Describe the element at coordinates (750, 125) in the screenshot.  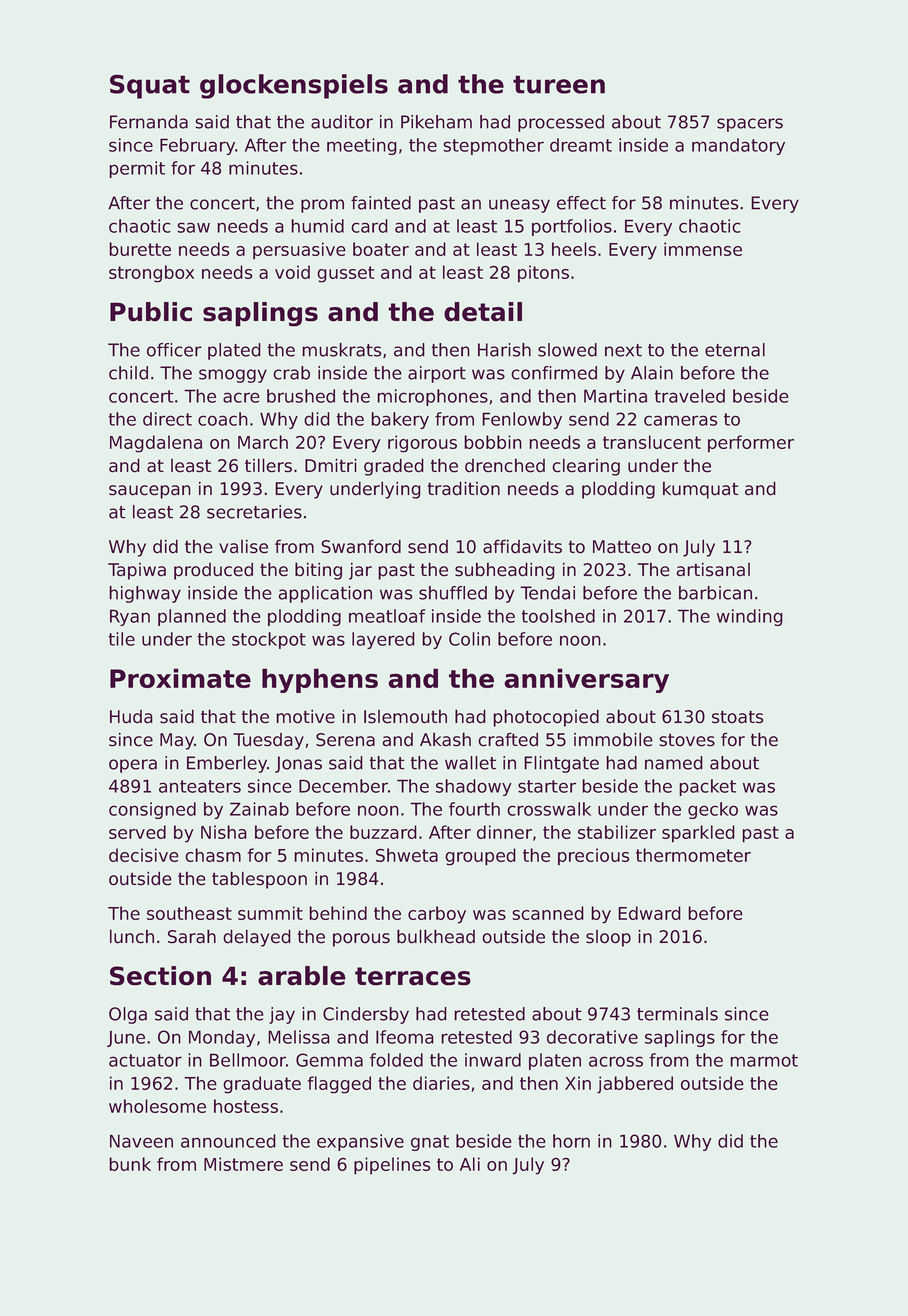
I see `spacers` at that location.
